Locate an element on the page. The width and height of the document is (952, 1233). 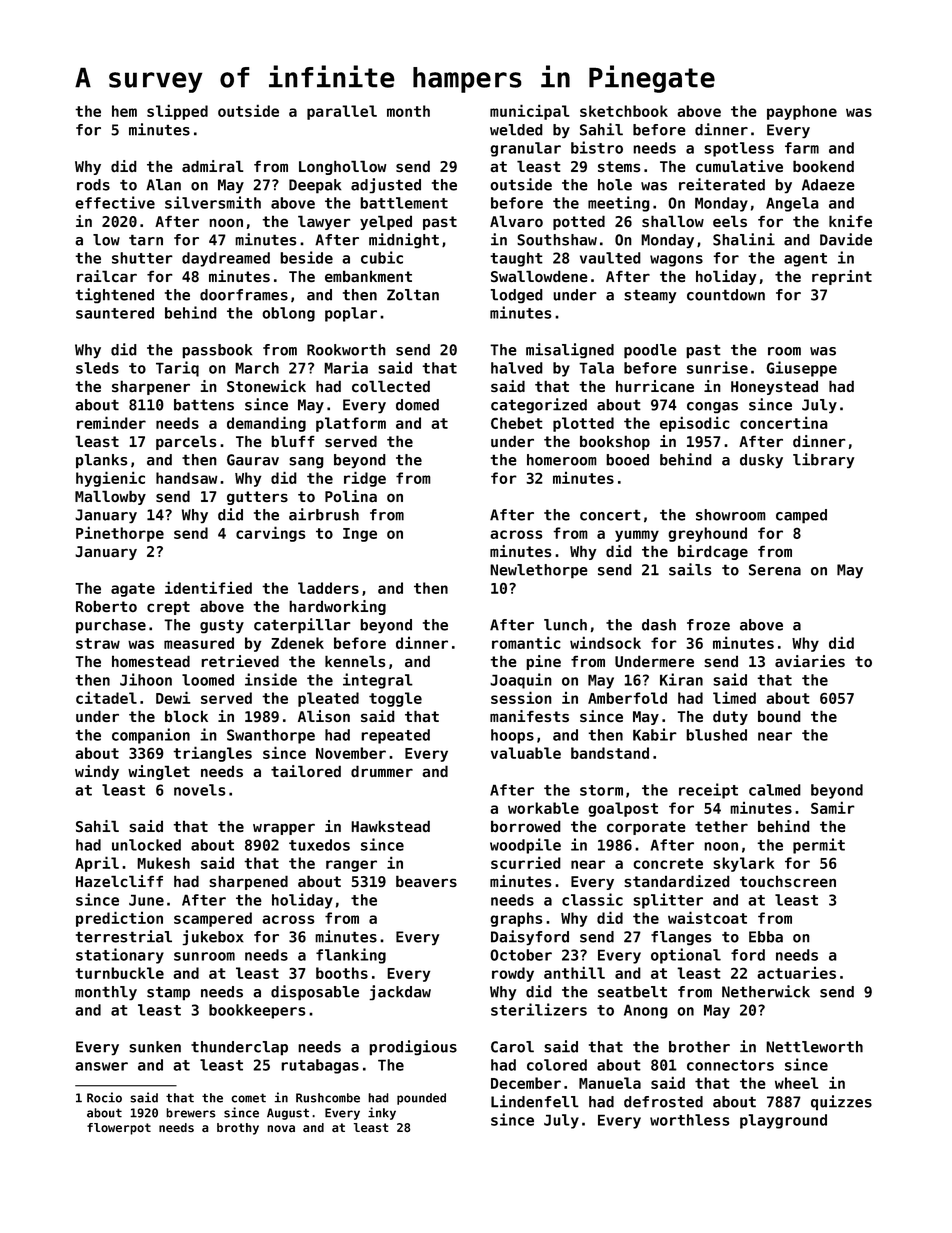
Mukesh is located at coordinates (163, 863).
